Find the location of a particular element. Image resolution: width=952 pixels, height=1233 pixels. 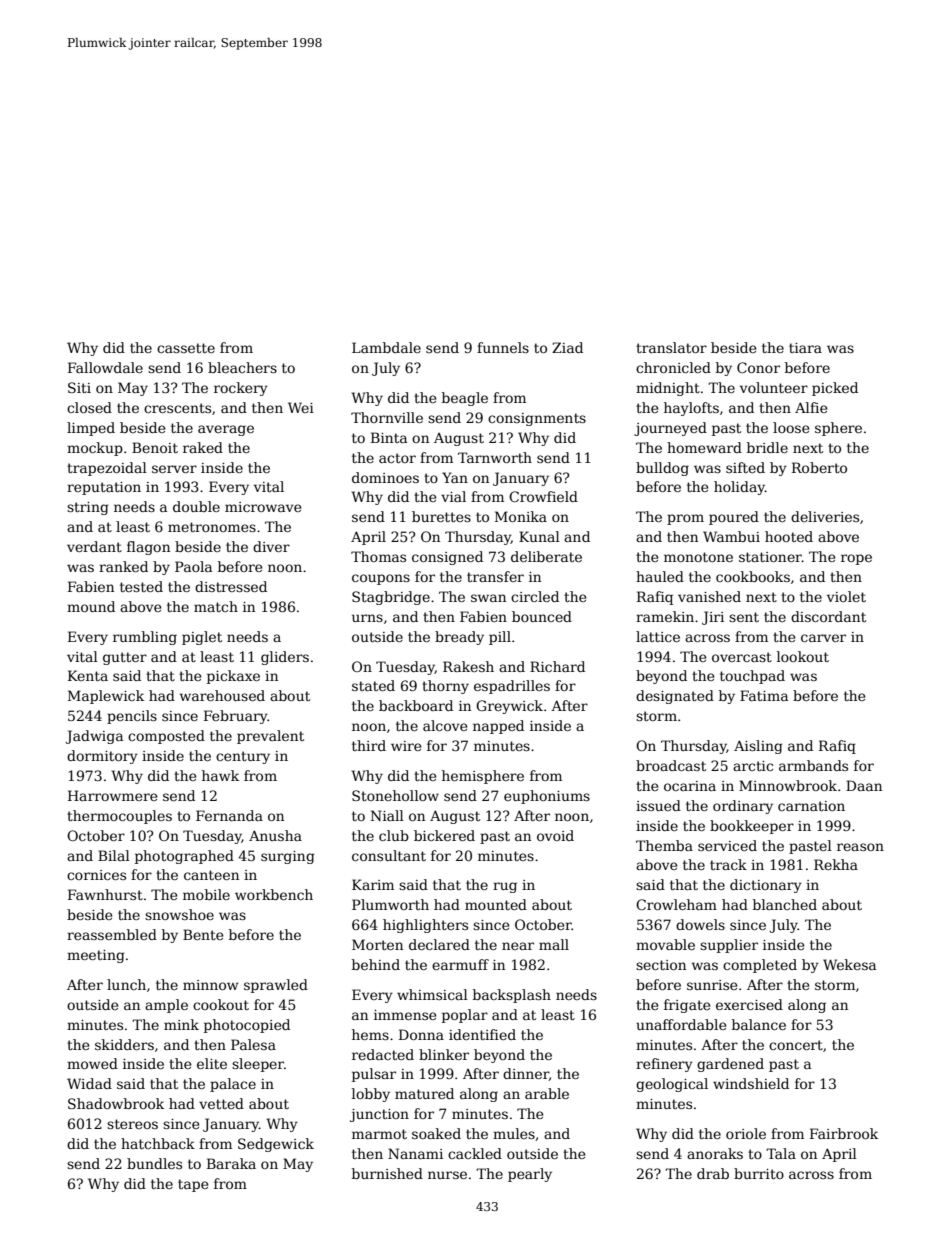

beagle is located at coordinates (465, 399).
